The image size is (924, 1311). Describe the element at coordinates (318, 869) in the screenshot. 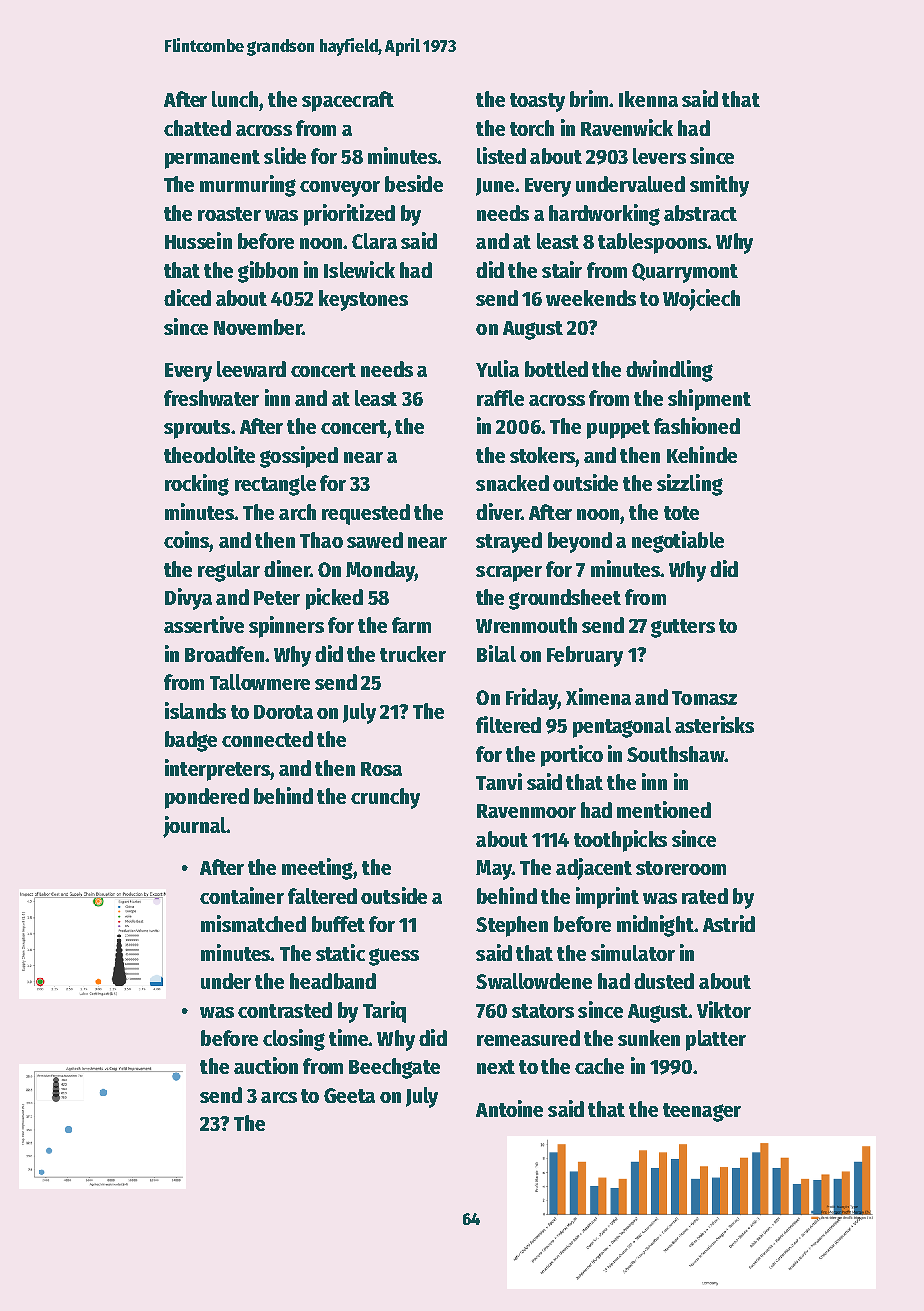

I see `meeting` at that location.
